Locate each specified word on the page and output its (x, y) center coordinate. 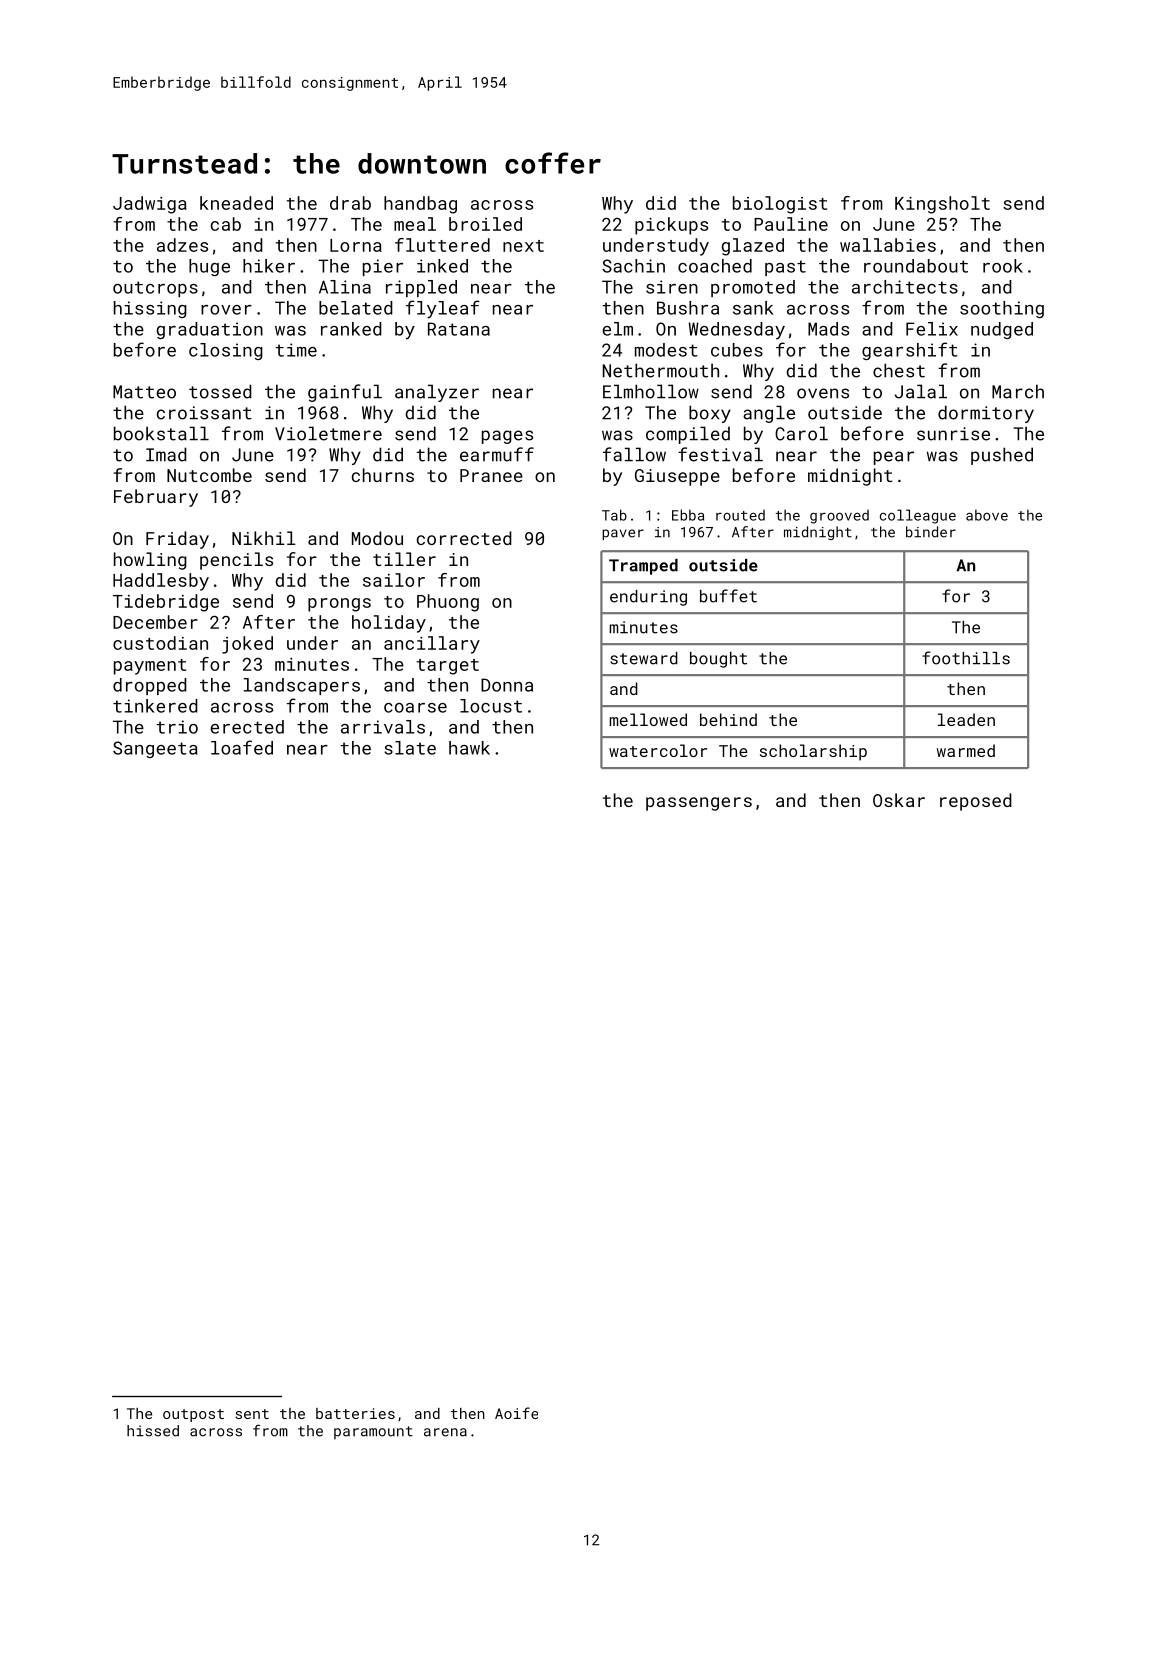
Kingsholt (942, 205)
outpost (193, 1415)
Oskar (899, 800)
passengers (699, 804)
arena (445, 1432)
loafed (242, 747)
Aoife (516, 1413)
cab (226, 224)
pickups (671, 226)
